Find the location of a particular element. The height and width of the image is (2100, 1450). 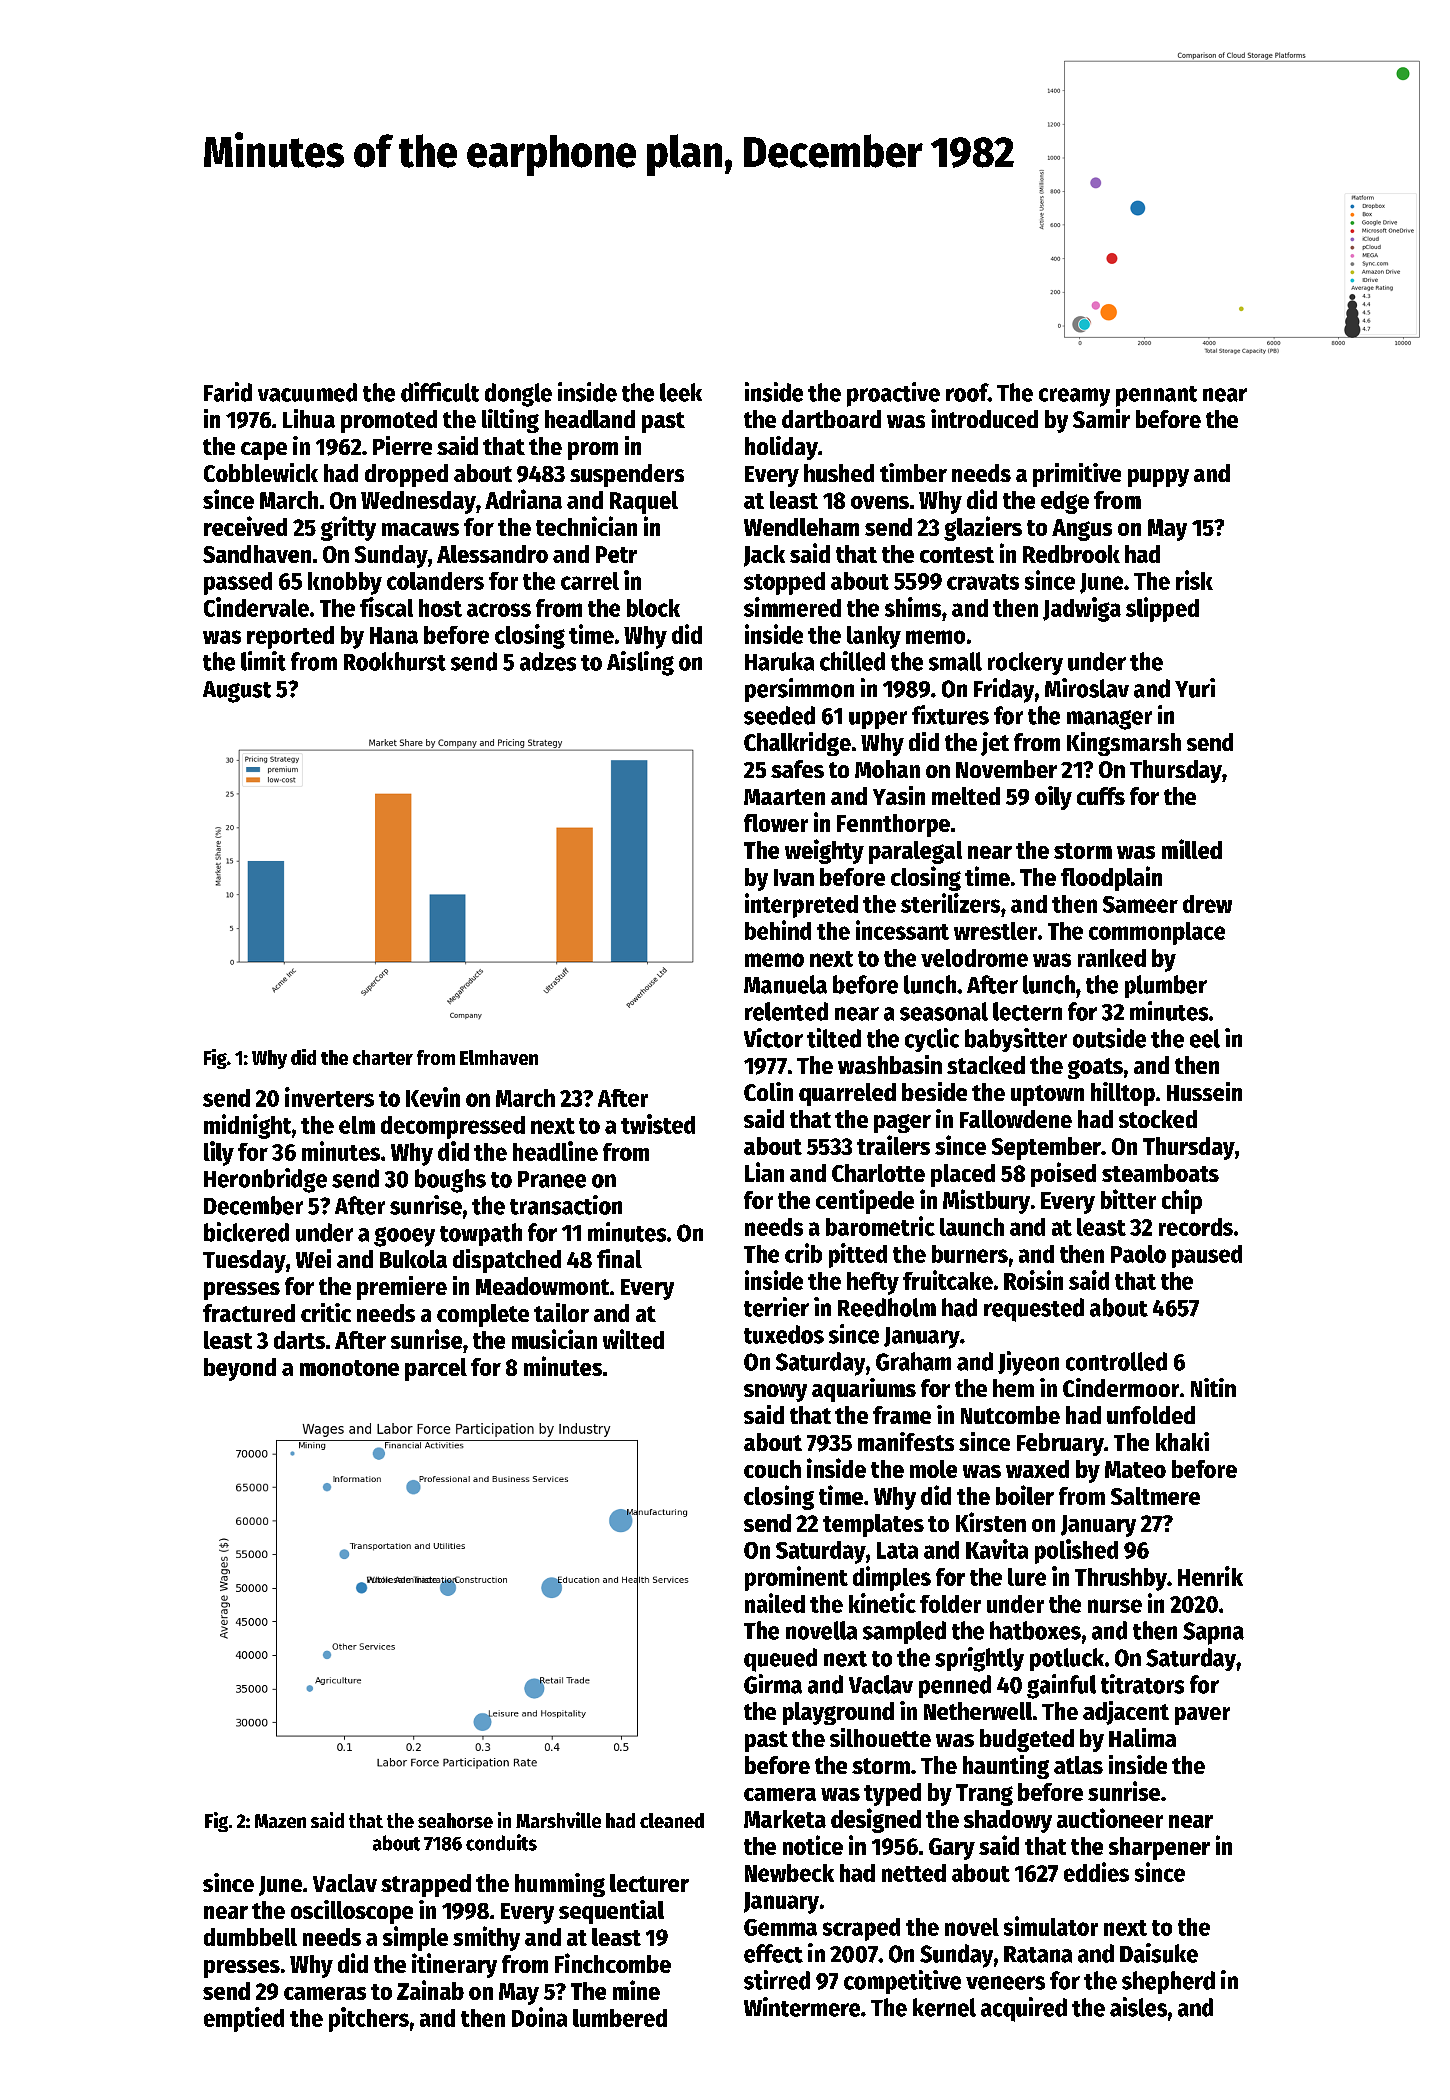

fractured is located at coordinates (249, 1313).
